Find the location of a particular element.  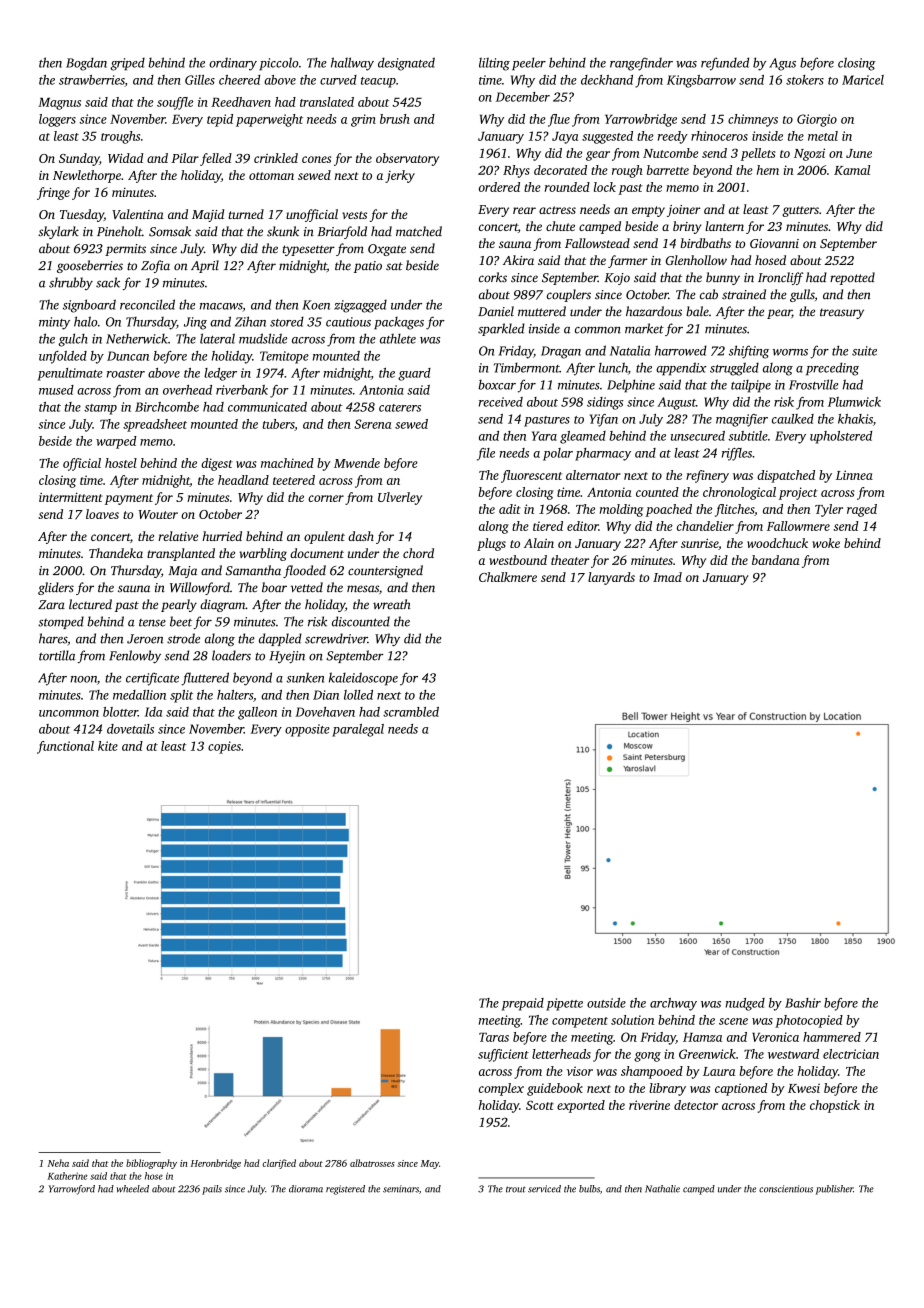

tortilla is located at coordinates (57, 655).
